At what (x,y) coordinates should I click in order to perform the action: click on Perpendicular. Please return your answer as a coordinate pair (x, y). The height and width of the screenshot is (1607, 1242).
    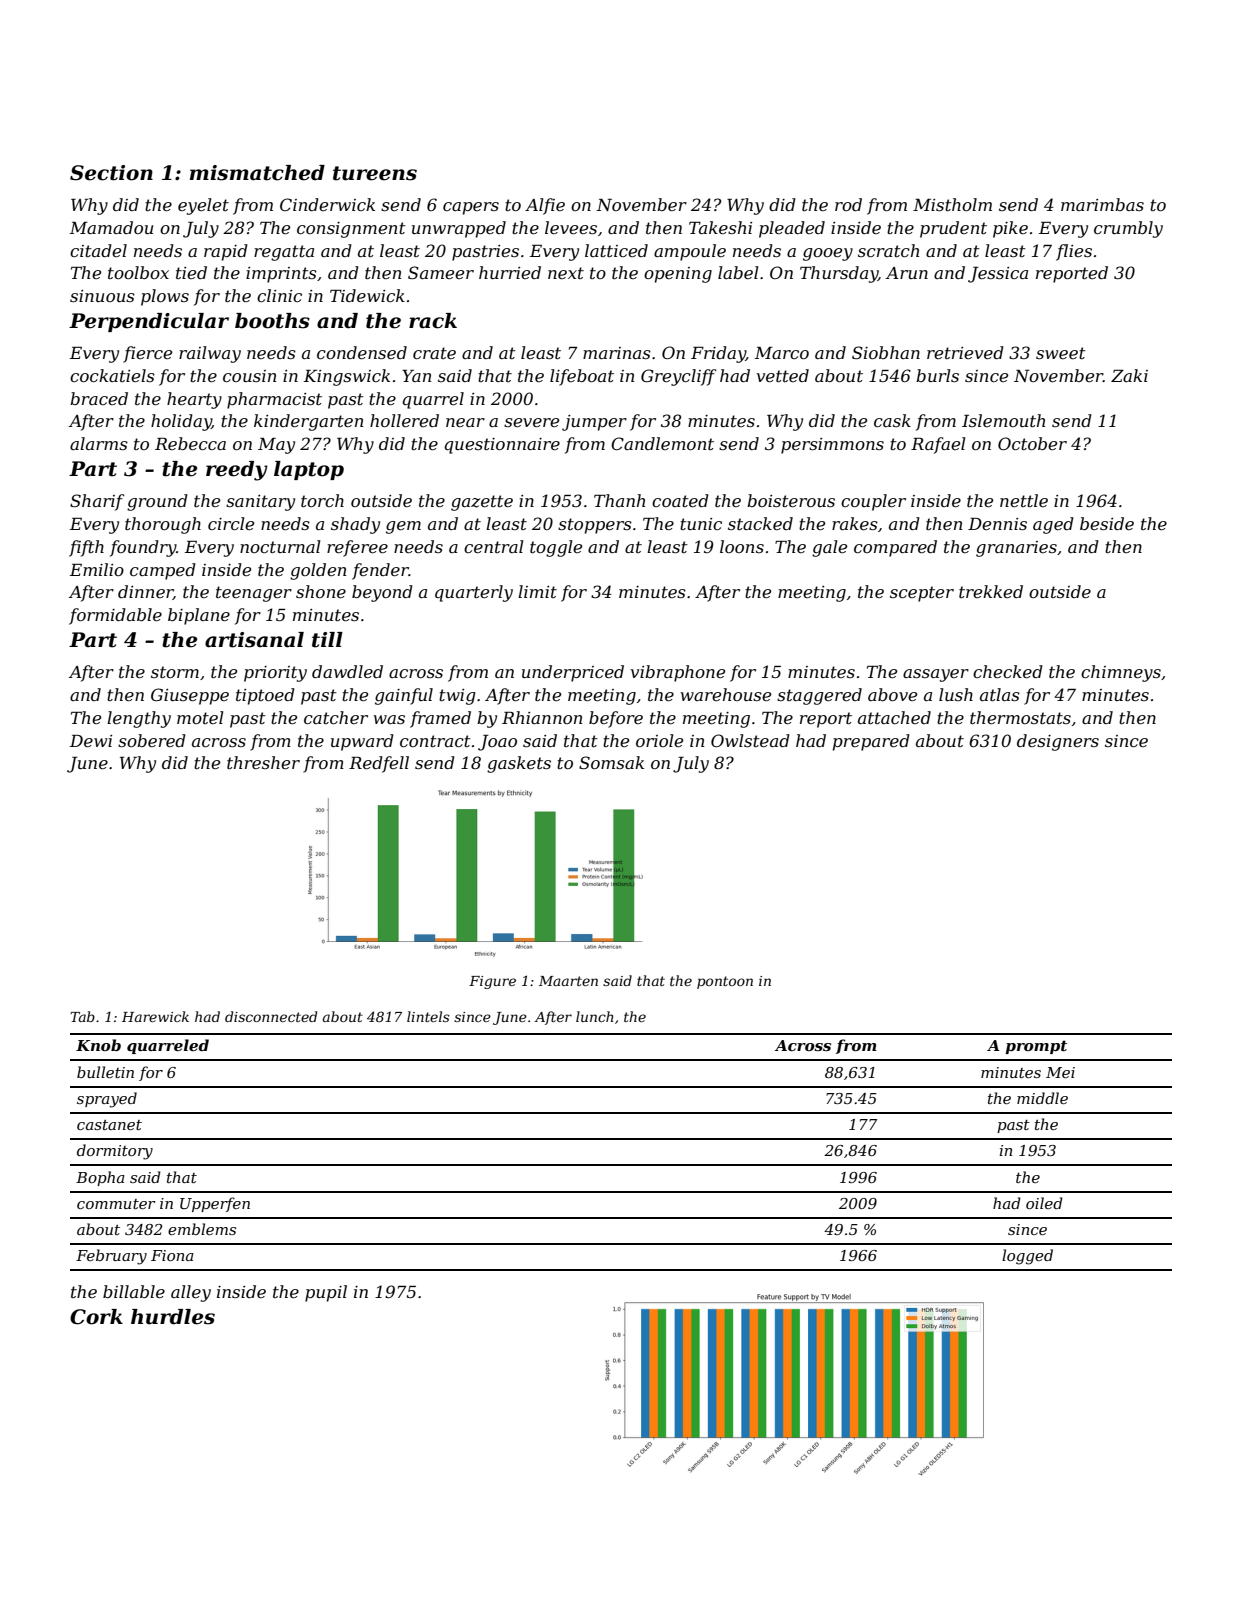
    Looking at the image, I should click on (149, 322).
